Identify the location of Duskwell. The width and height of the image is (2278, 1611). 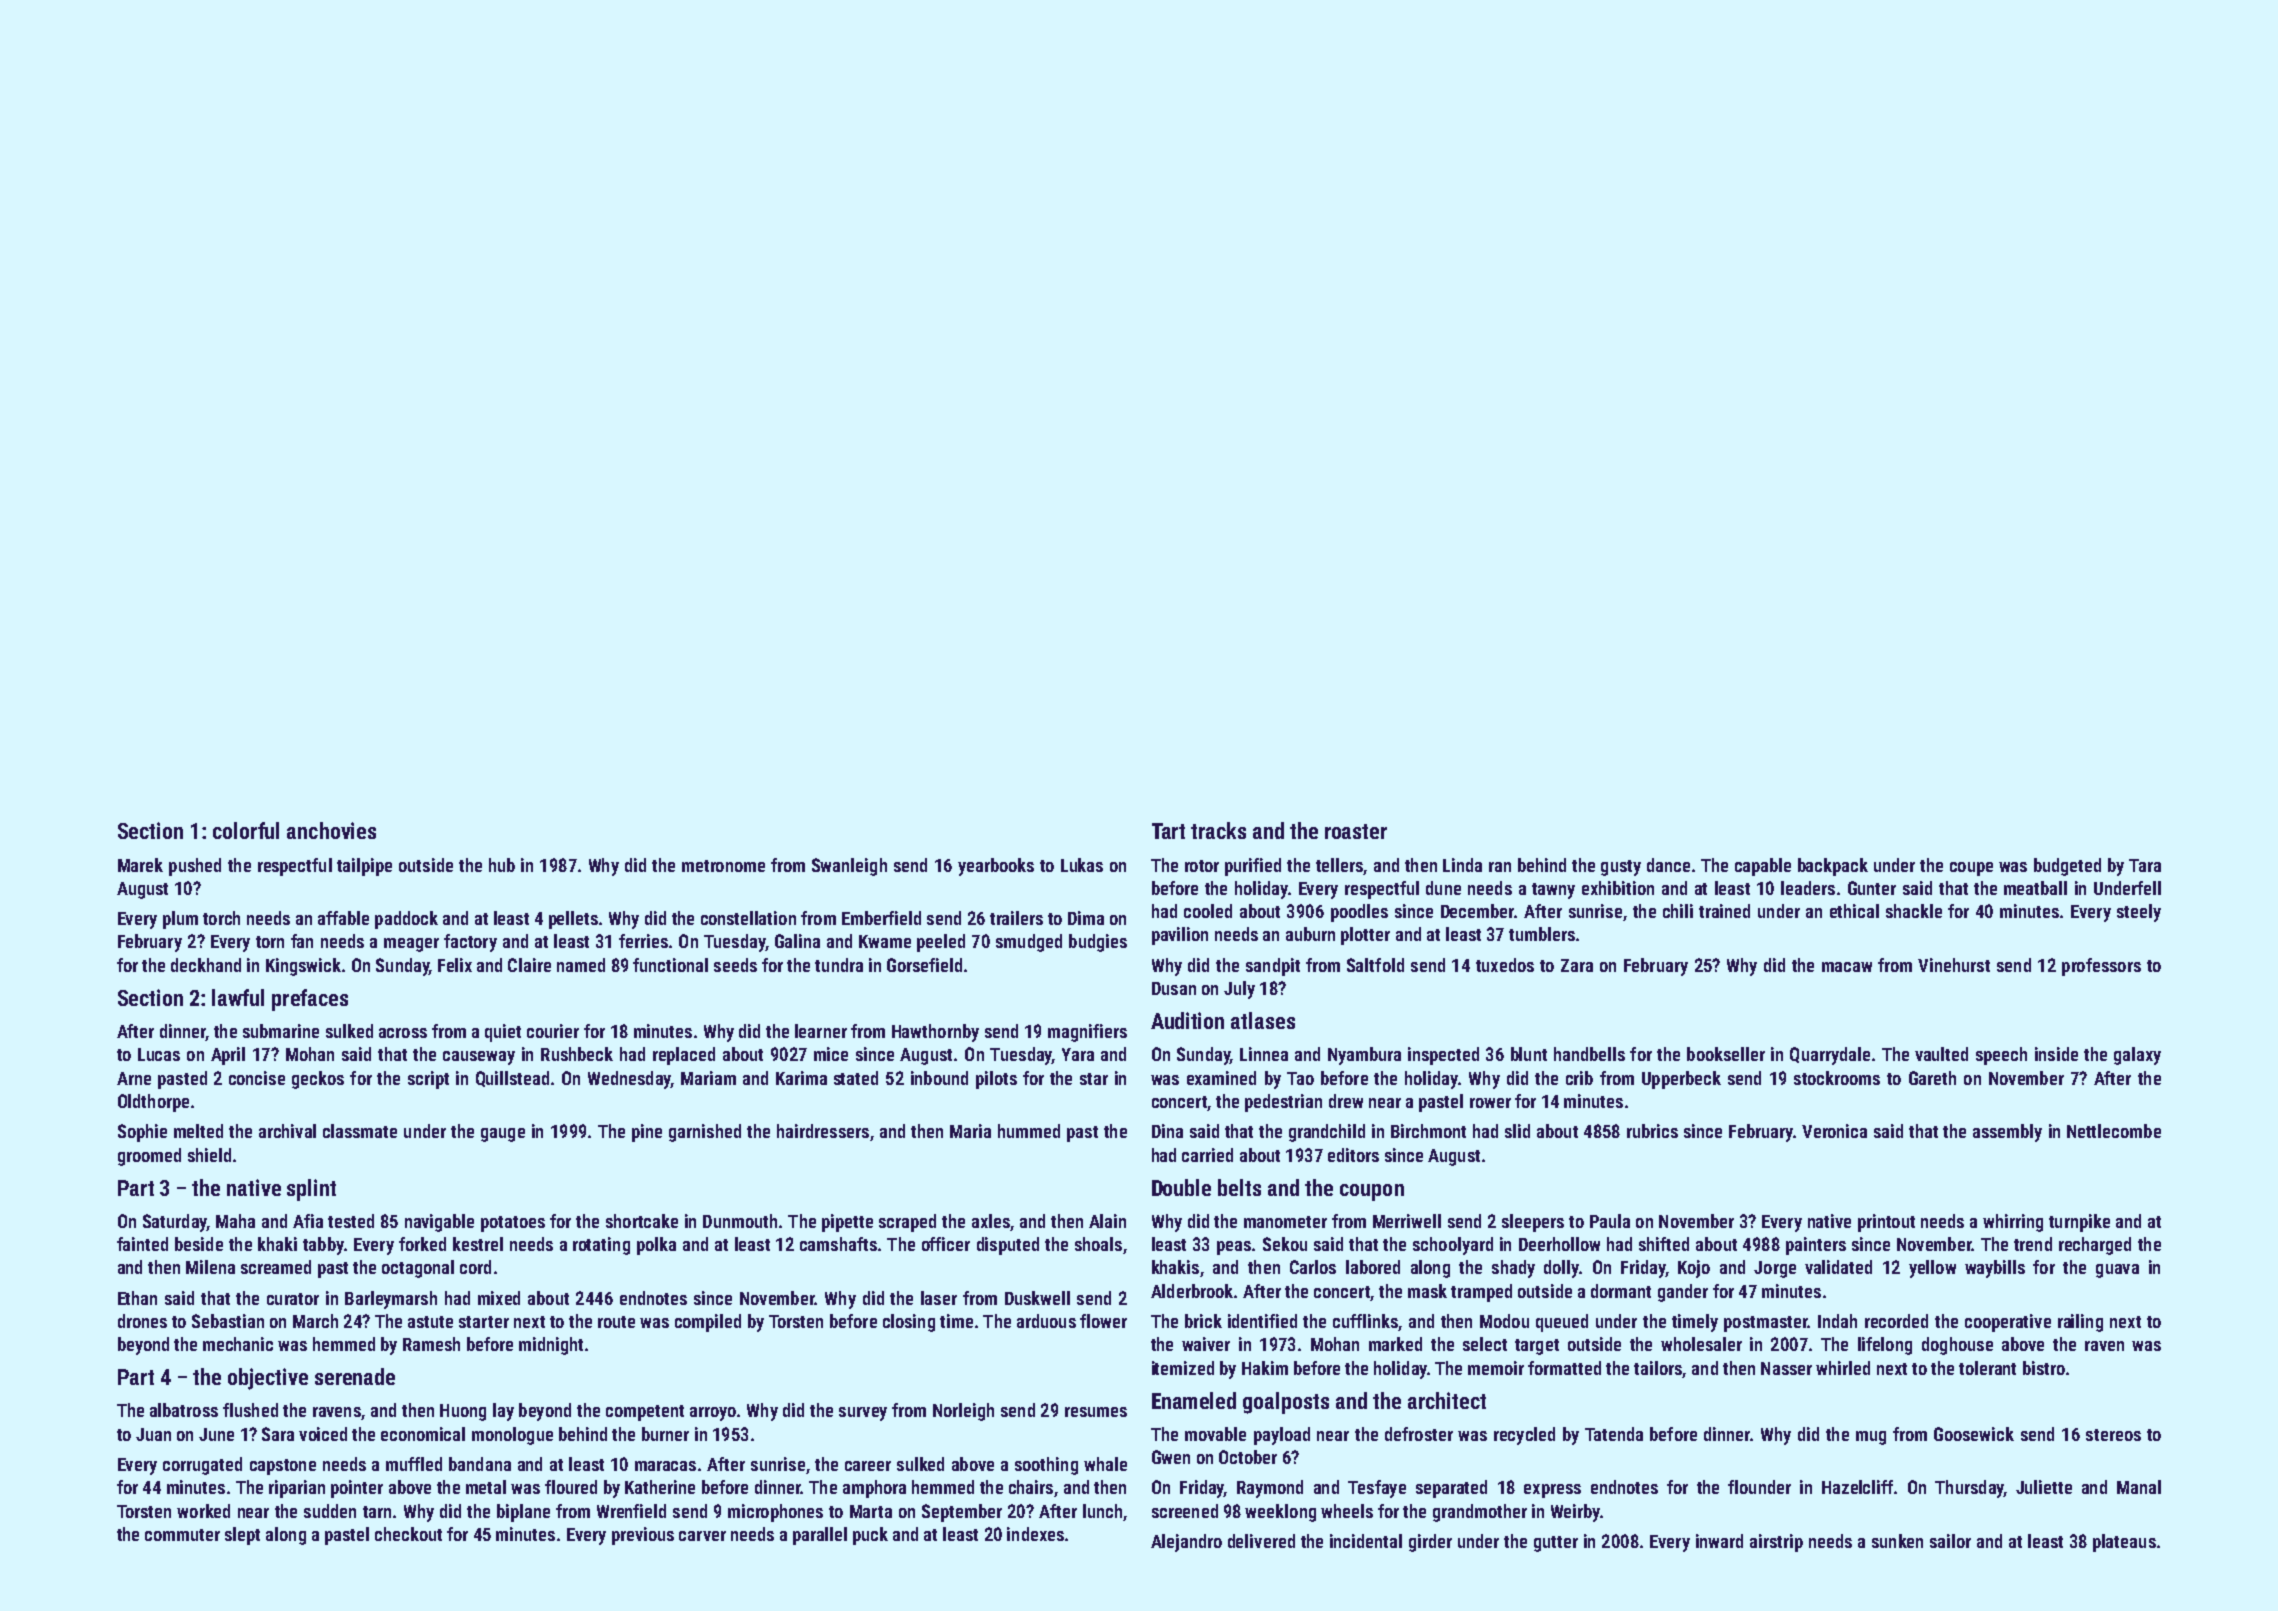
(1037, 1298).
